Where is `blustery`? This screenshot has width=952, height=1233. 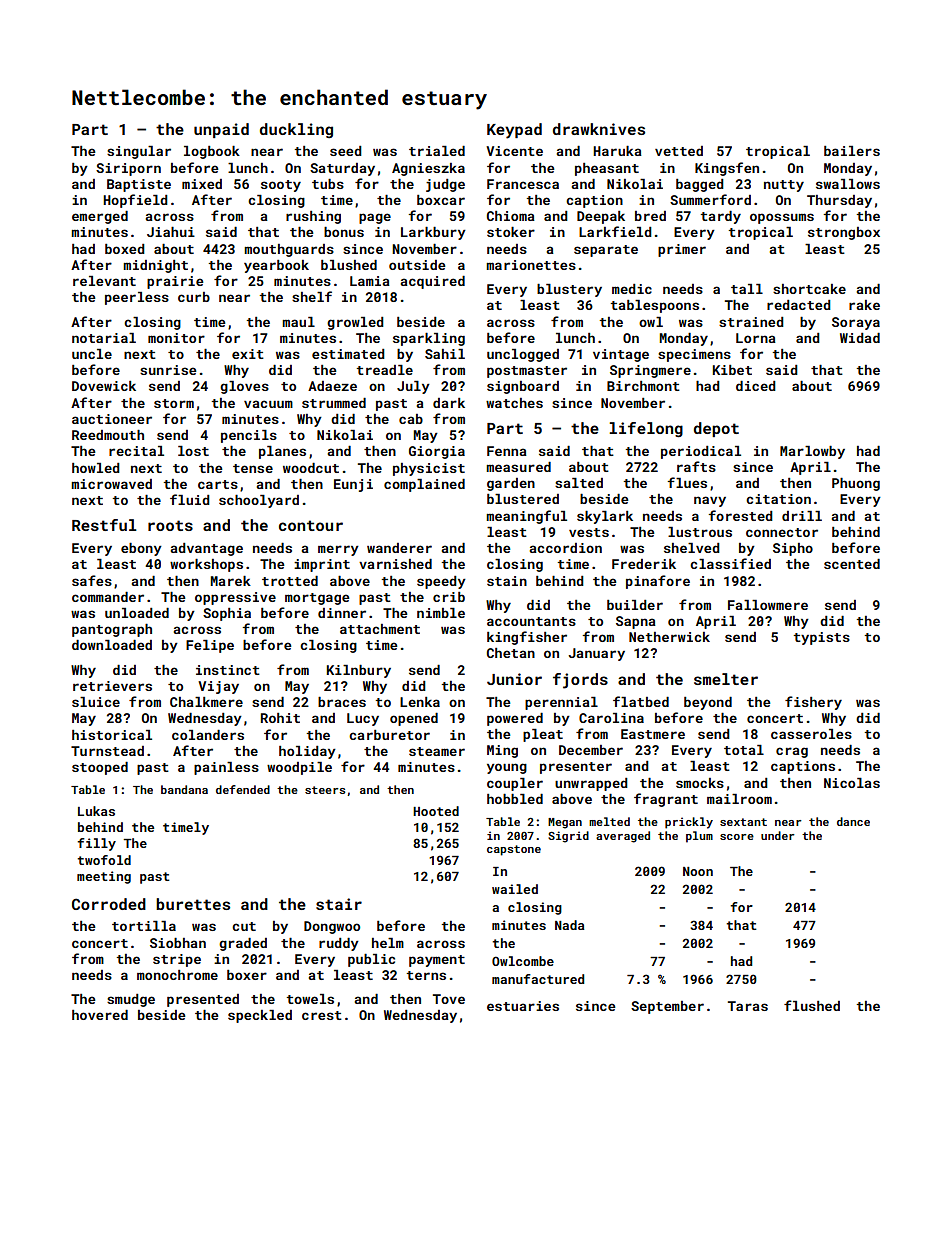 blustery is located at coordinates (569, 290).
